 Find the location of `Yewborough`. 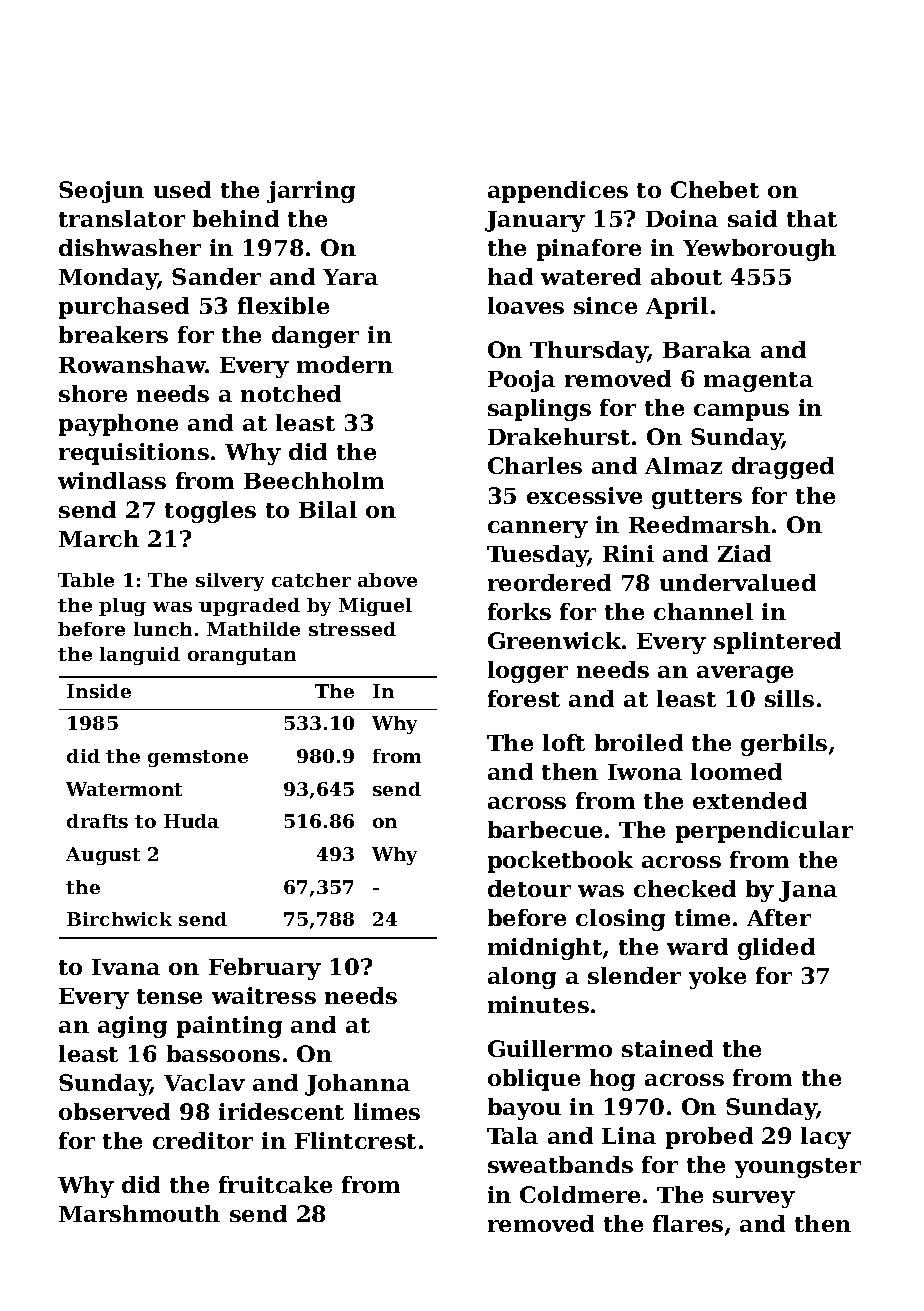

Yewborough is located at coordinates (759, 250).
